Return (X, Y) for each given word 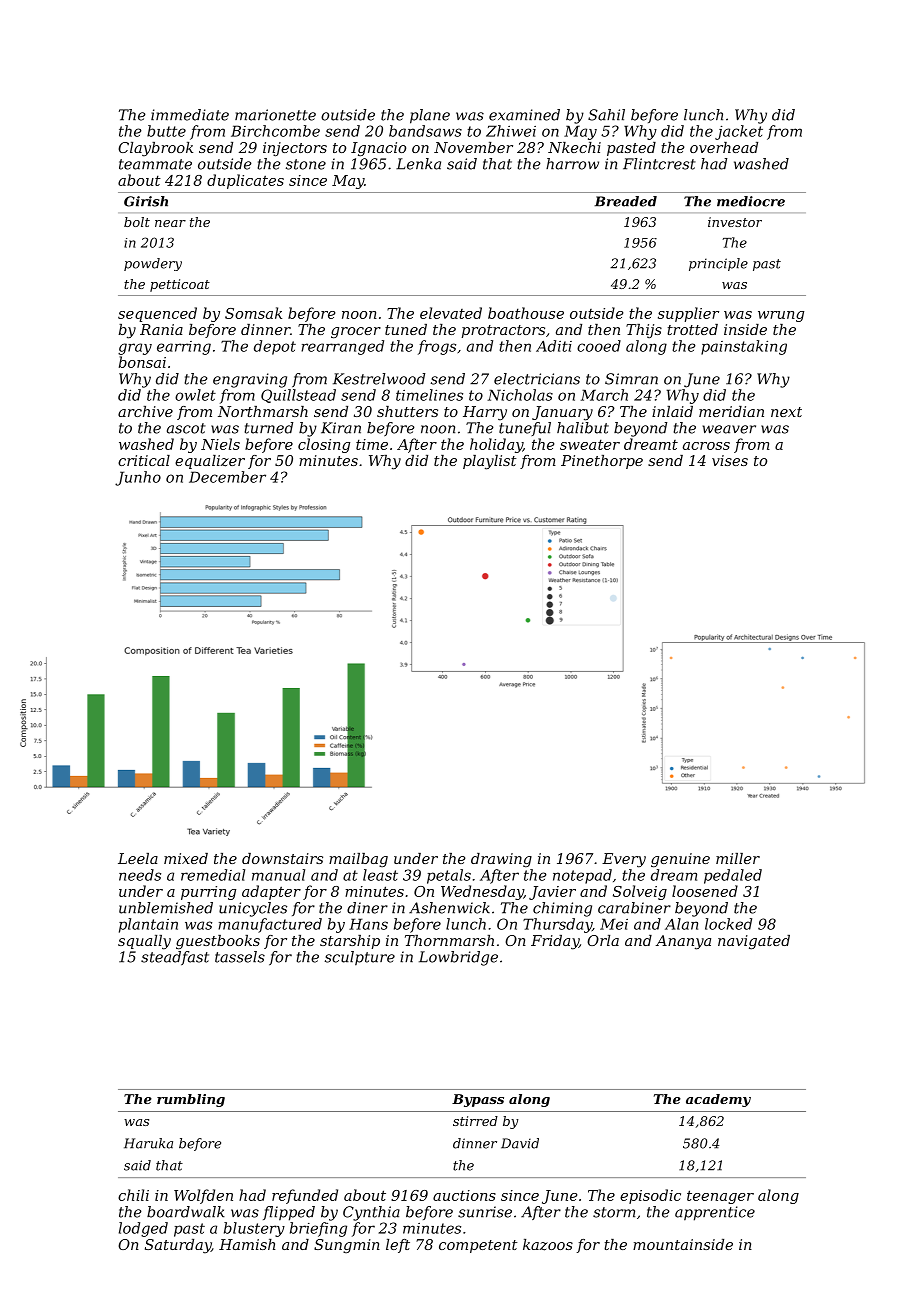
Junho (138, 478)
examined (524, 115)
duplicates (245, 181)
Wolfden (203, 1196)
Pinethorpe (602, 462)
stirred (475, 1121)
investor (735, 222)
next (786, 412)
